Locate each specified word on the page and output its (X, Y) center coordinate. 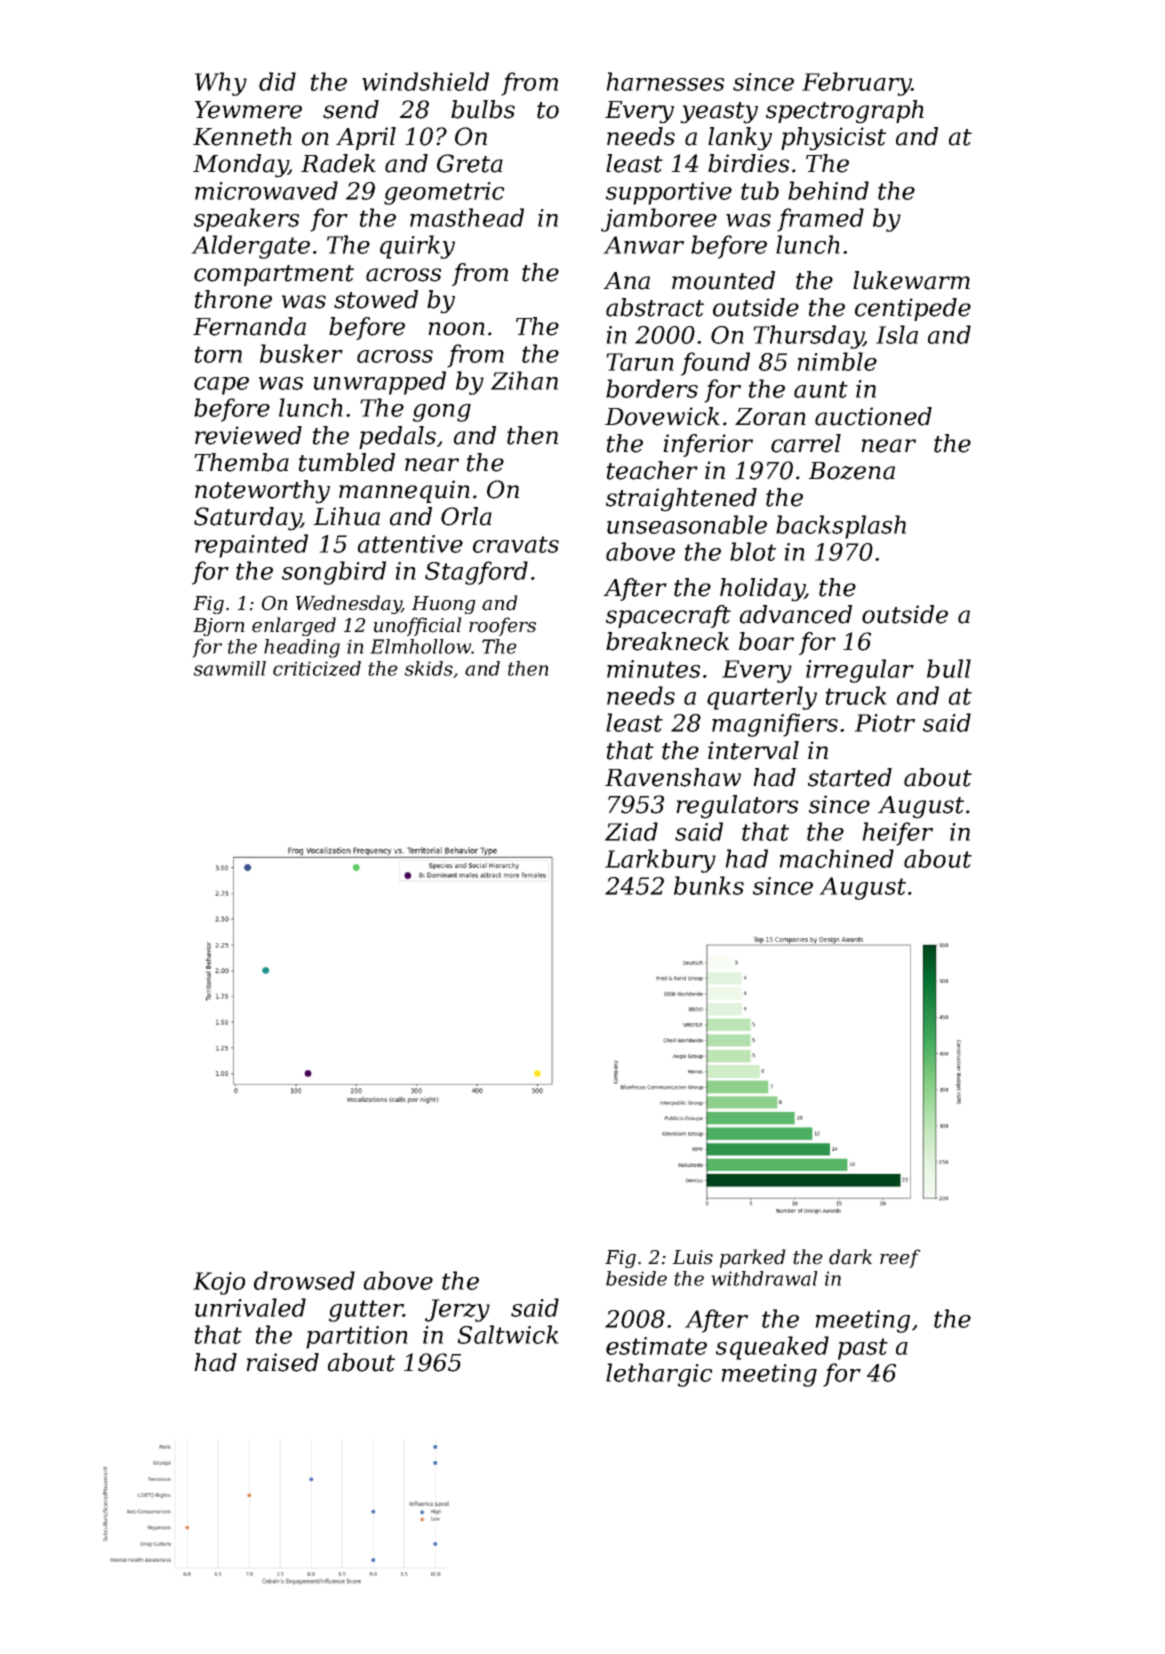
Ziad (631, 831)
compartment (274, 275)
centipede (913, 309)
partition (357, 1337)
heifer (897, 834)
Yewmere (248, 110)
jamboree (659, 220)
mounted (723, 280)
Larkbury (660, 861)
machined (836, 858)
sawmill (229, 668)
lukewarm (911, 280)
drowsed (304, 1280)
